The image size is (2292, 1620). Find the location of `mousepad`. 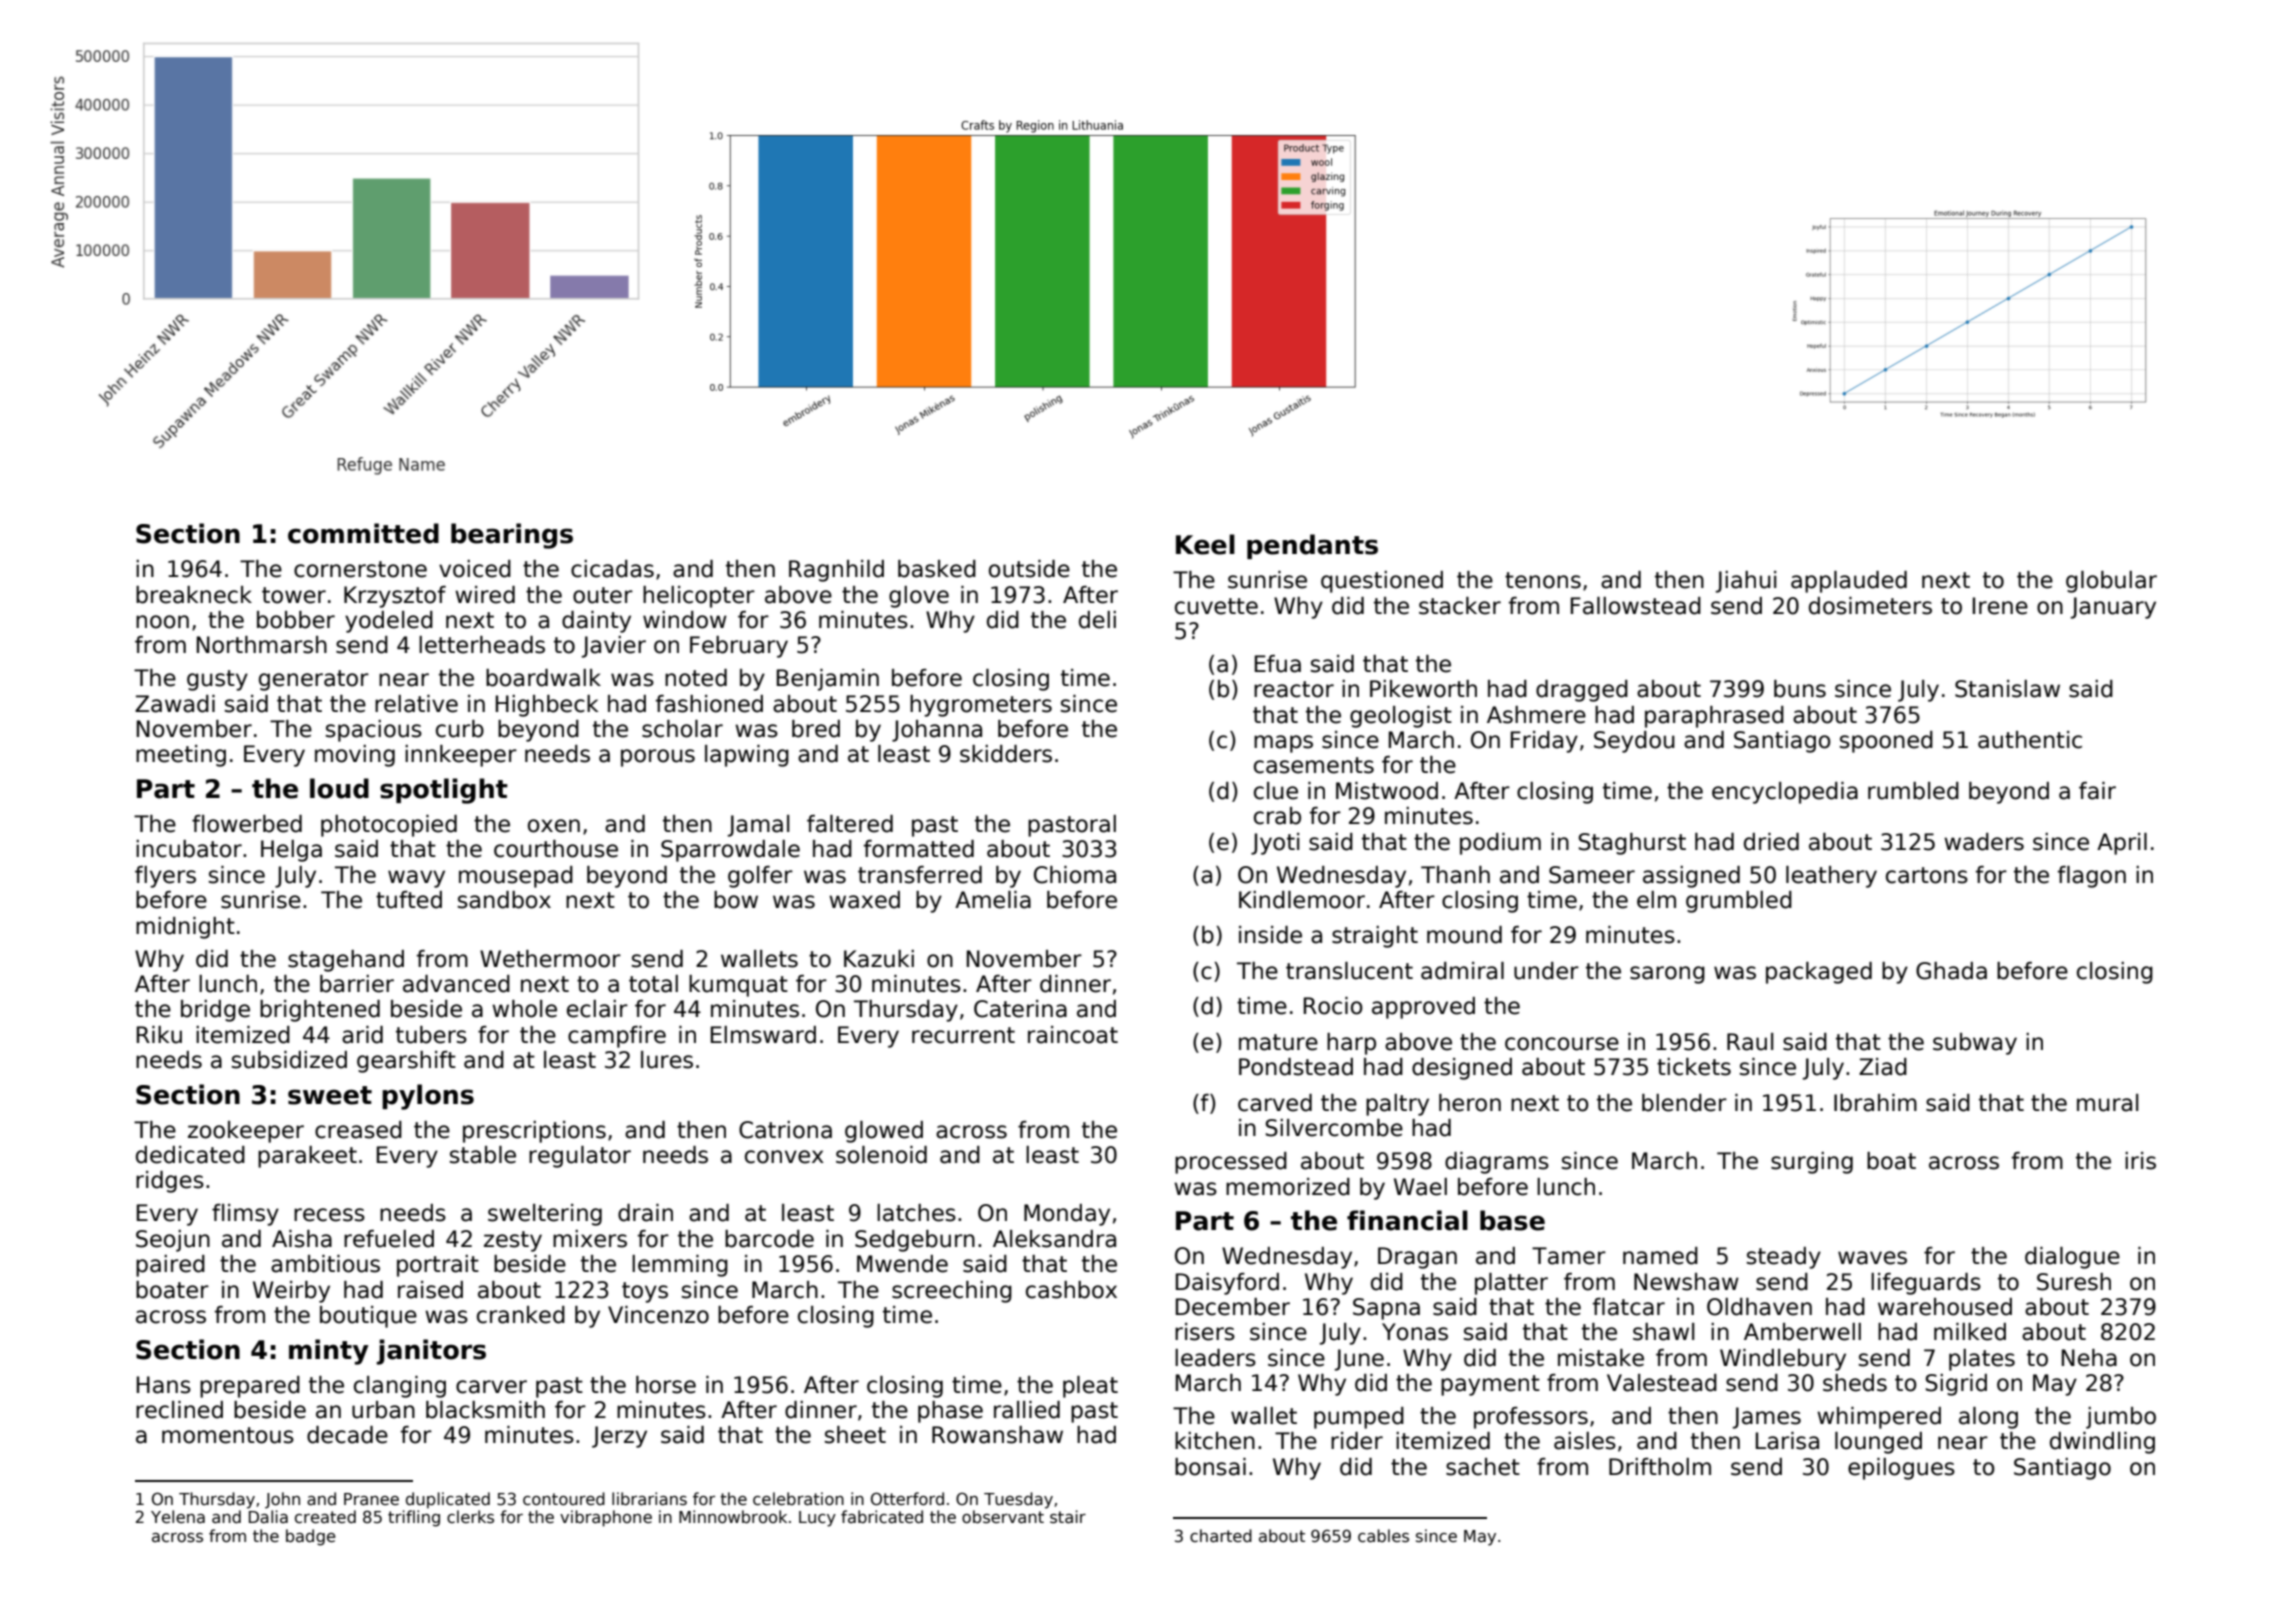

mousepad is located at coordinates (516, 877).
